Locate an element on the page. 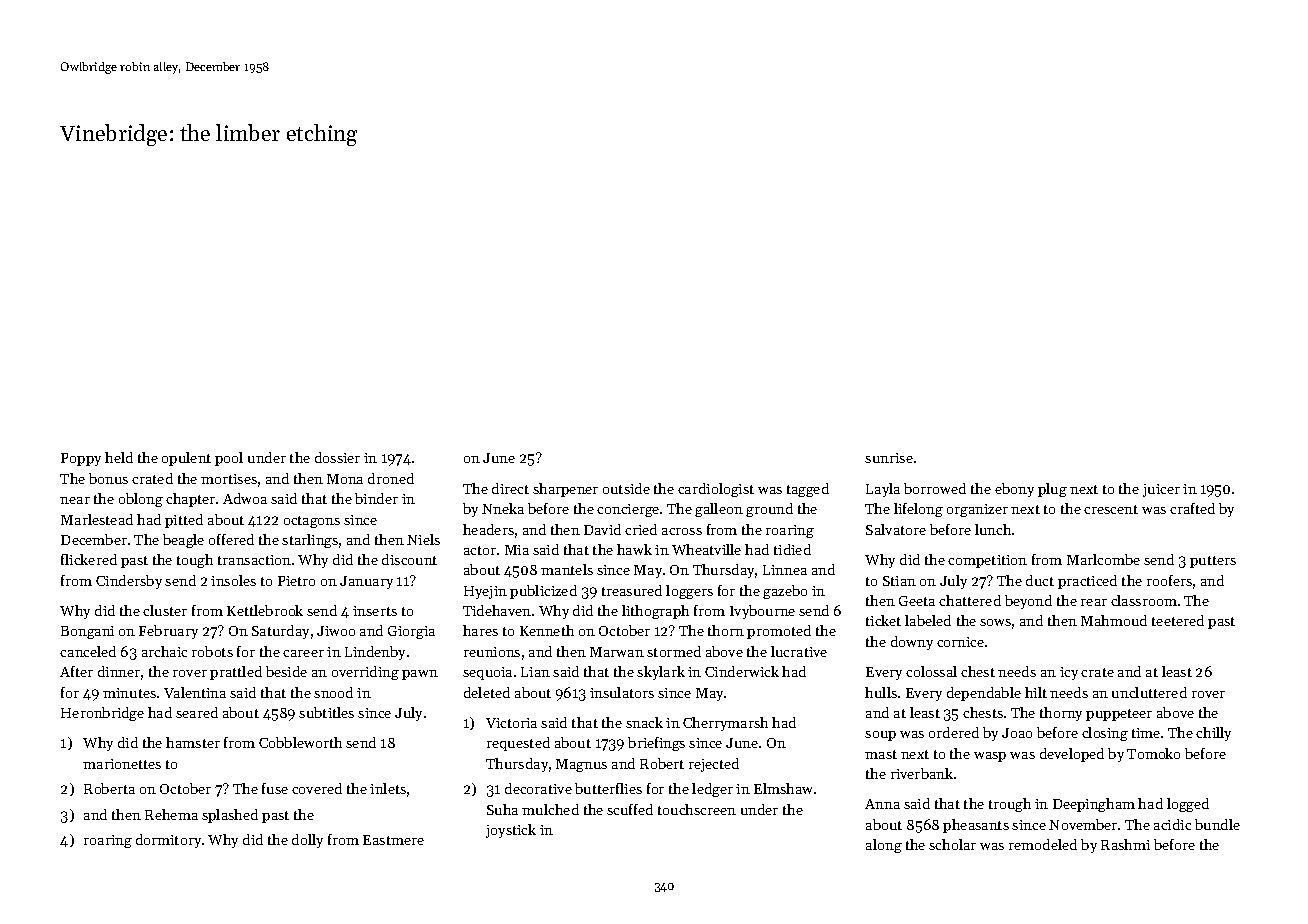 This page has width=1308, height=924. along is located at coordinates (884, 846).
